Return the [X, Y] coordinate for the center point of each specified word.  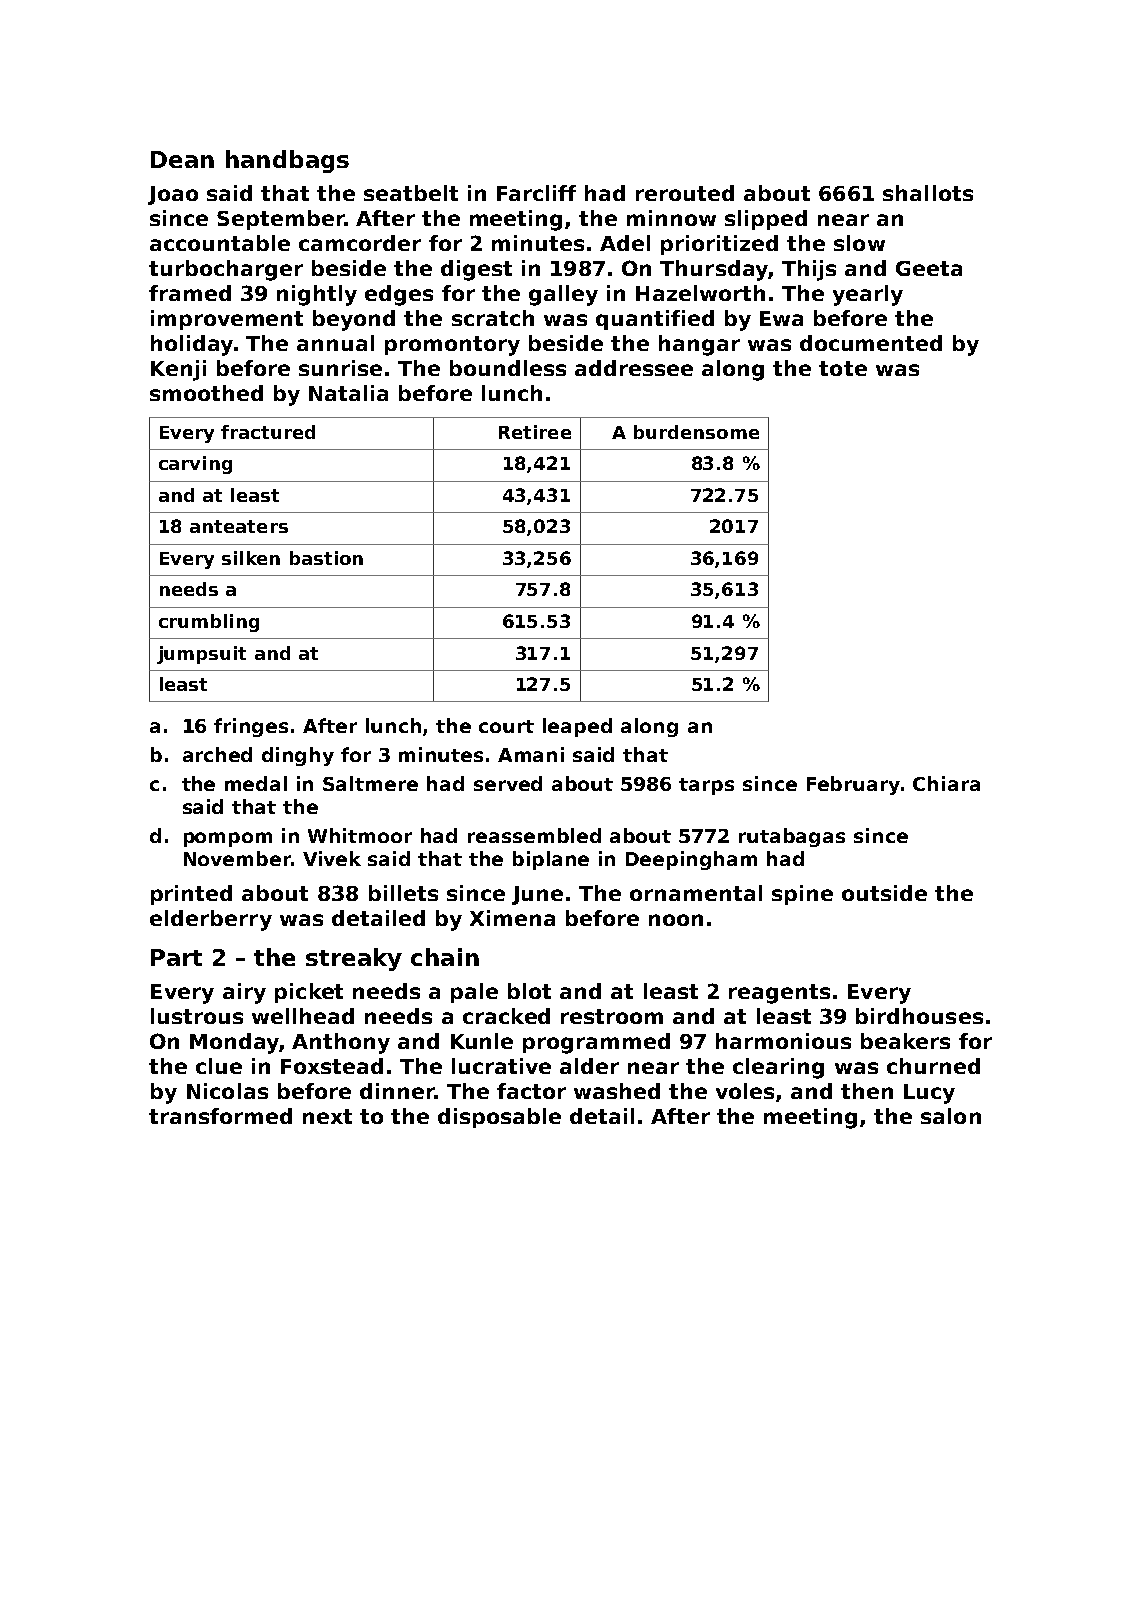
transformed [220, 1116]
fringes [251, 727]
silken [251, 558]
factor [531, 1091]
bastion [326, 558]
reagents [779, 994]
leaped [577, 727]
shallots [928, 193]
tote [843, 368]
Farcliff [536, 193]
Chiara [946, 783]
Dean [182, 159]
